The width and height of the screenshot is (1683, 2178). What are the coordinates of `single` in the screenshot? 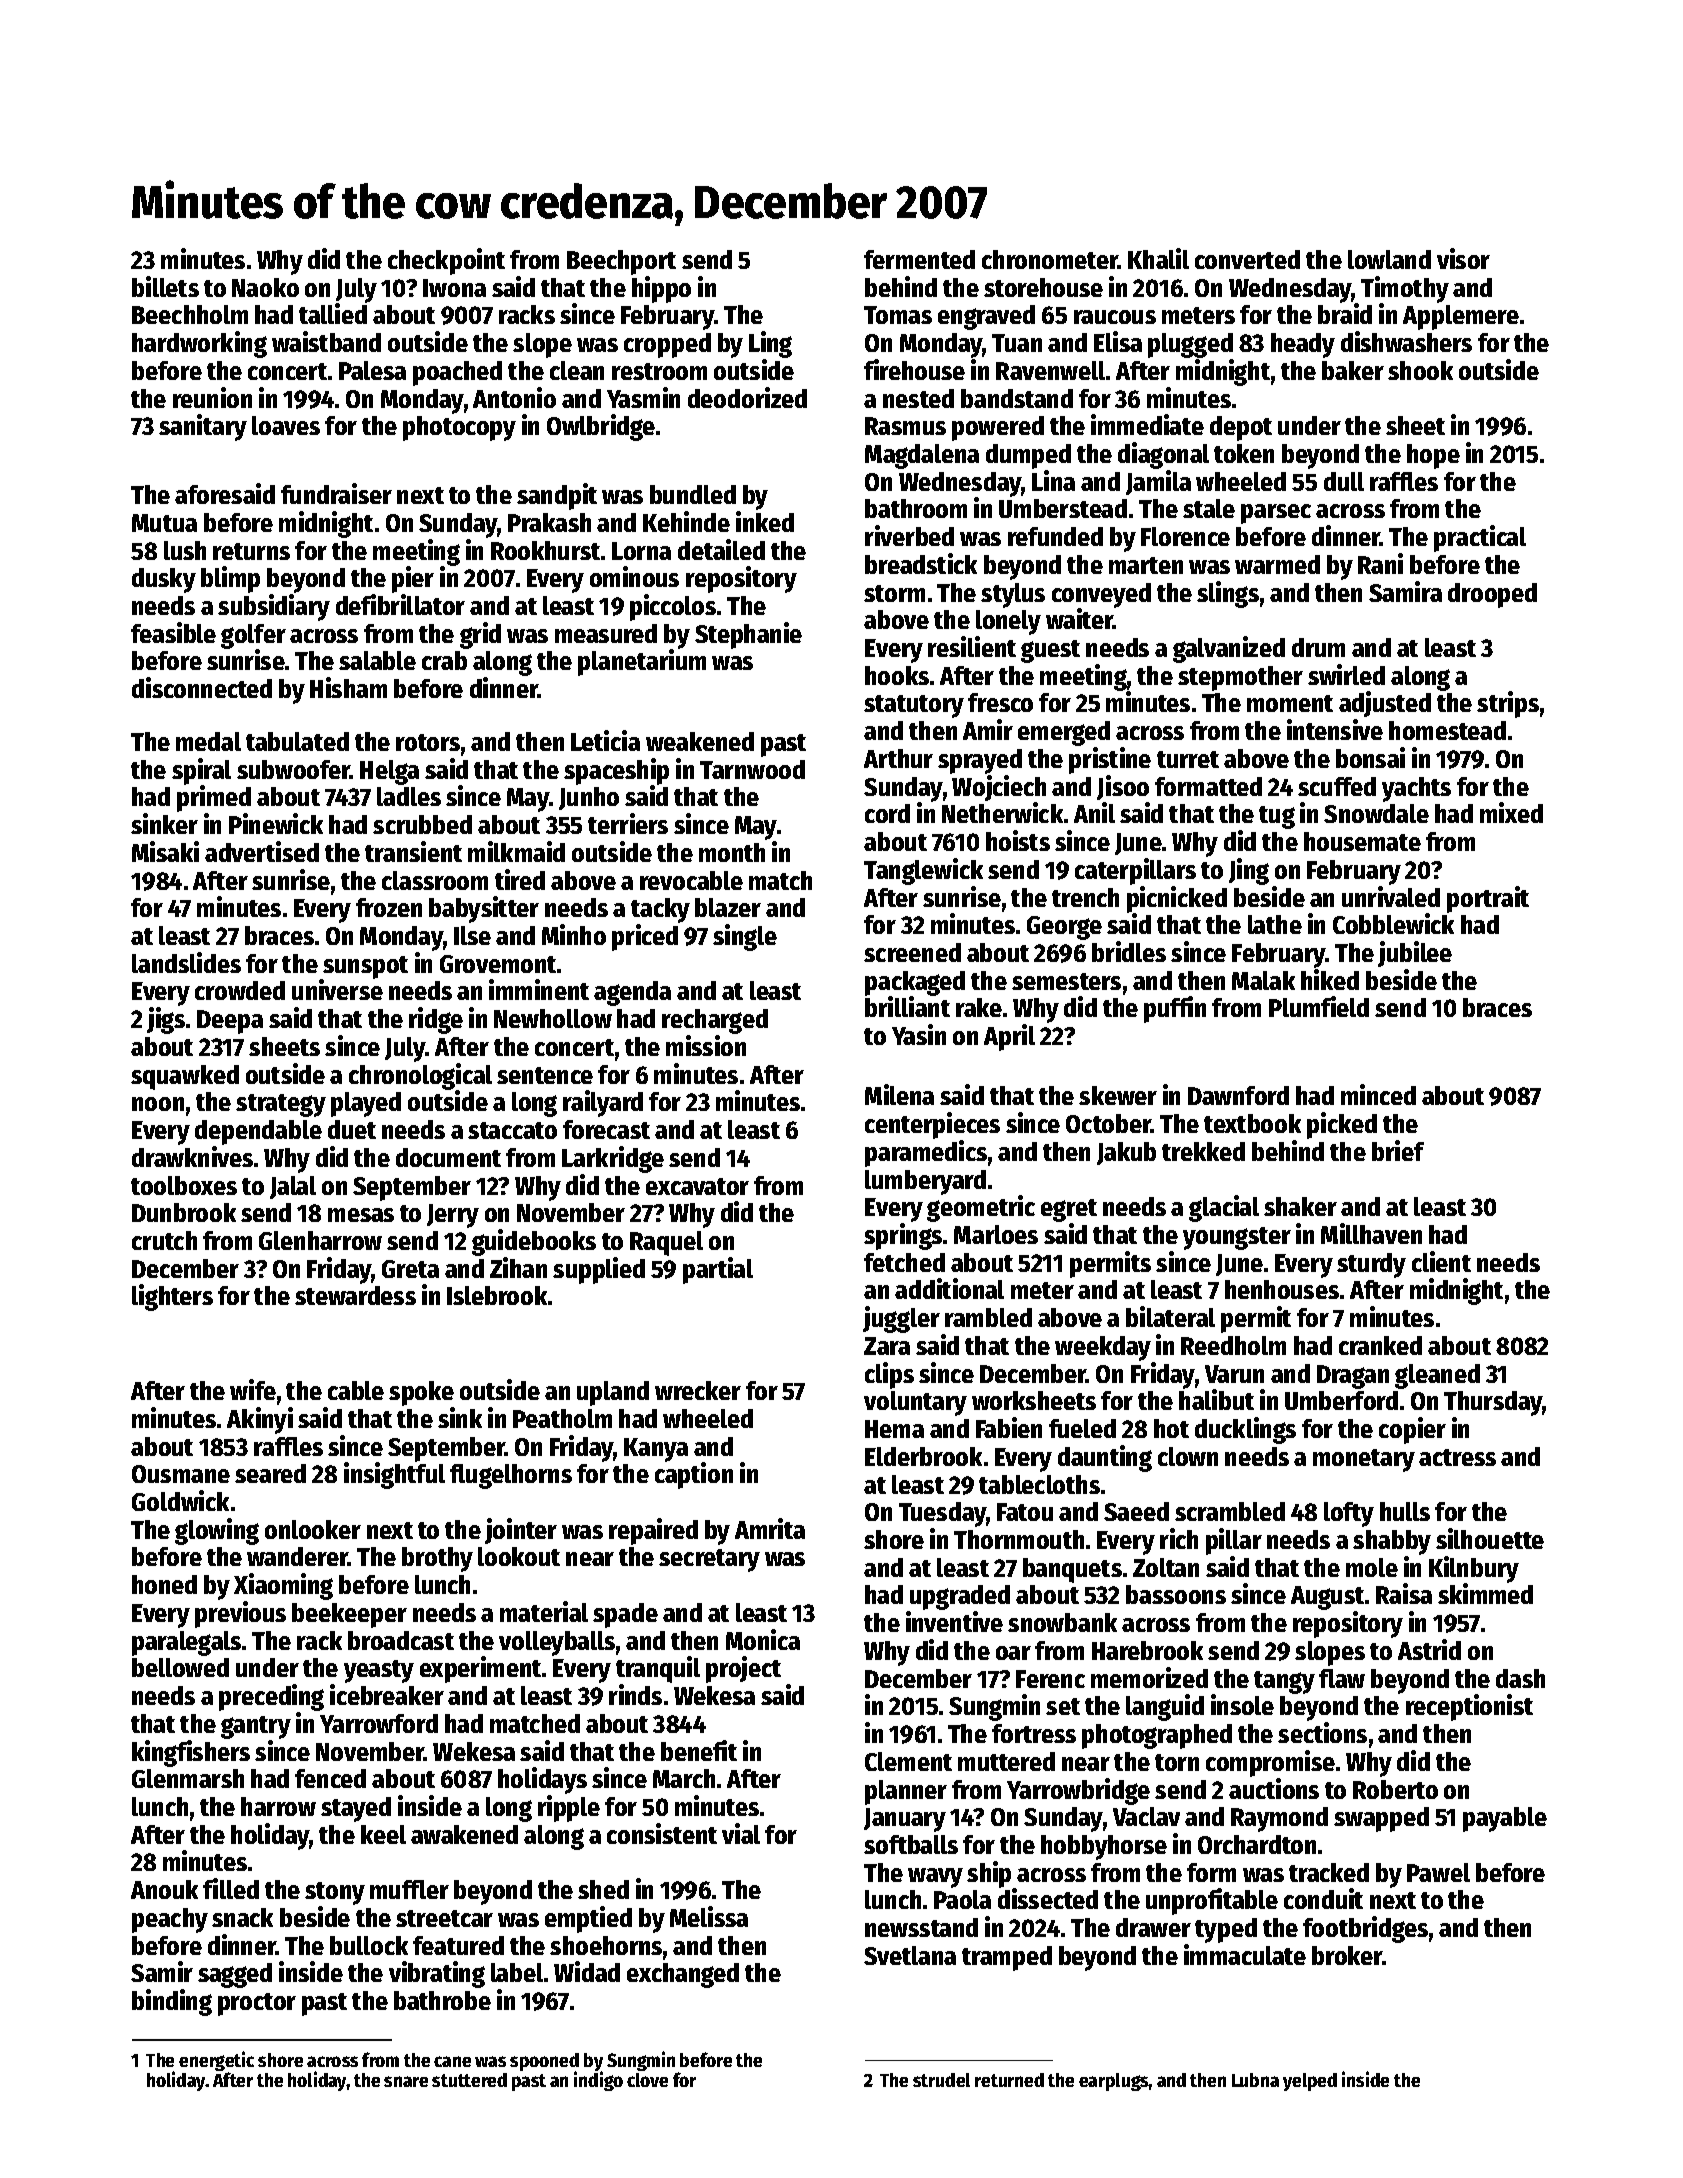 It's located at (745, 937).
